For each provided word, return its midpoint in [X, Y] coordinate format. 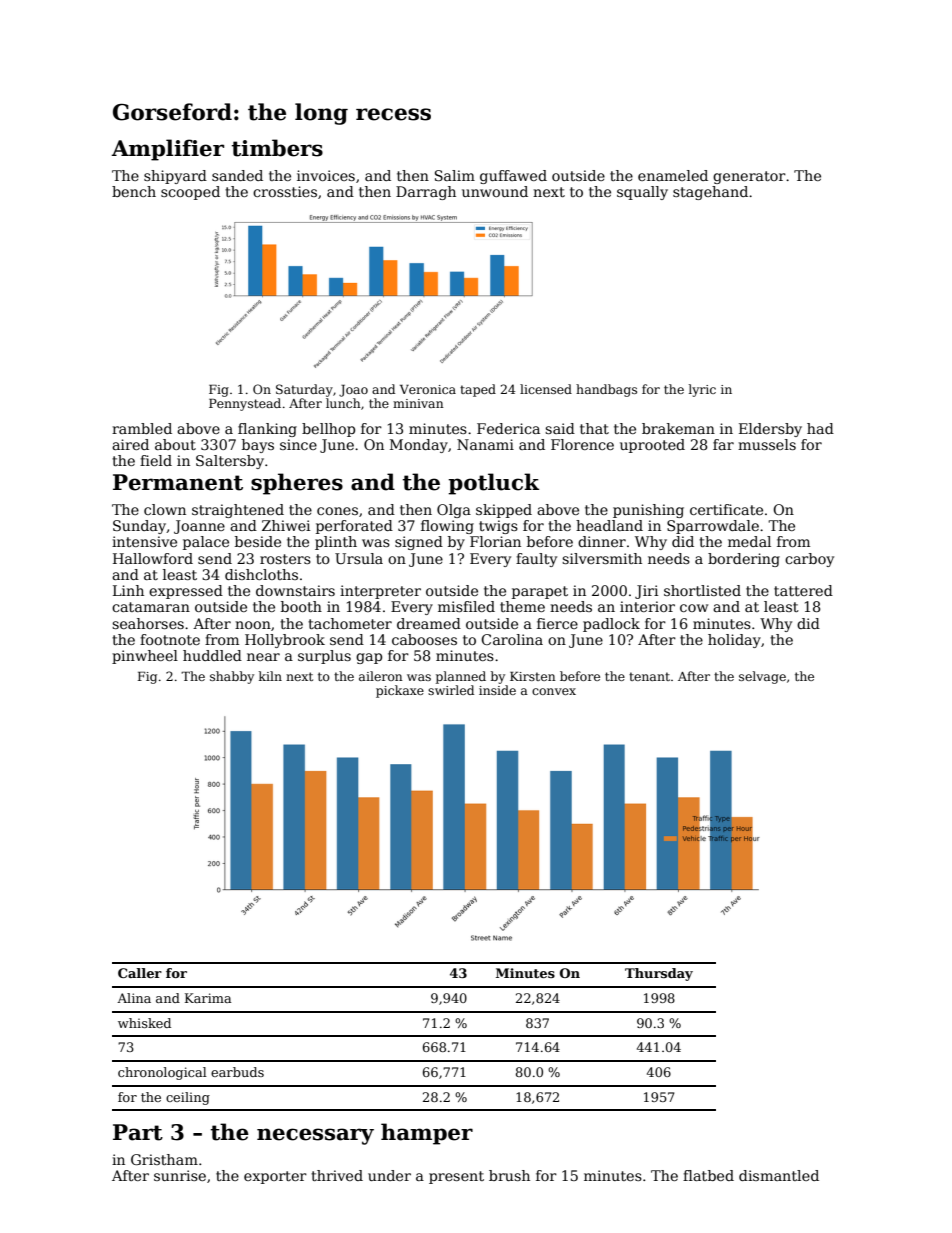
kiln [270, 676]
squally [642, 193]
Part [138, 1132]
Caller [140, 973]
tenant [649, 676]
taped [478, 390]
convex [554, 691]
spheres [297, 484]
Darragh [426, 193]
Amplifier [167, 150]
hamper [427, 1134]
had [820, 428]
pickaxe [400, 691]
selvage [762, 677]
